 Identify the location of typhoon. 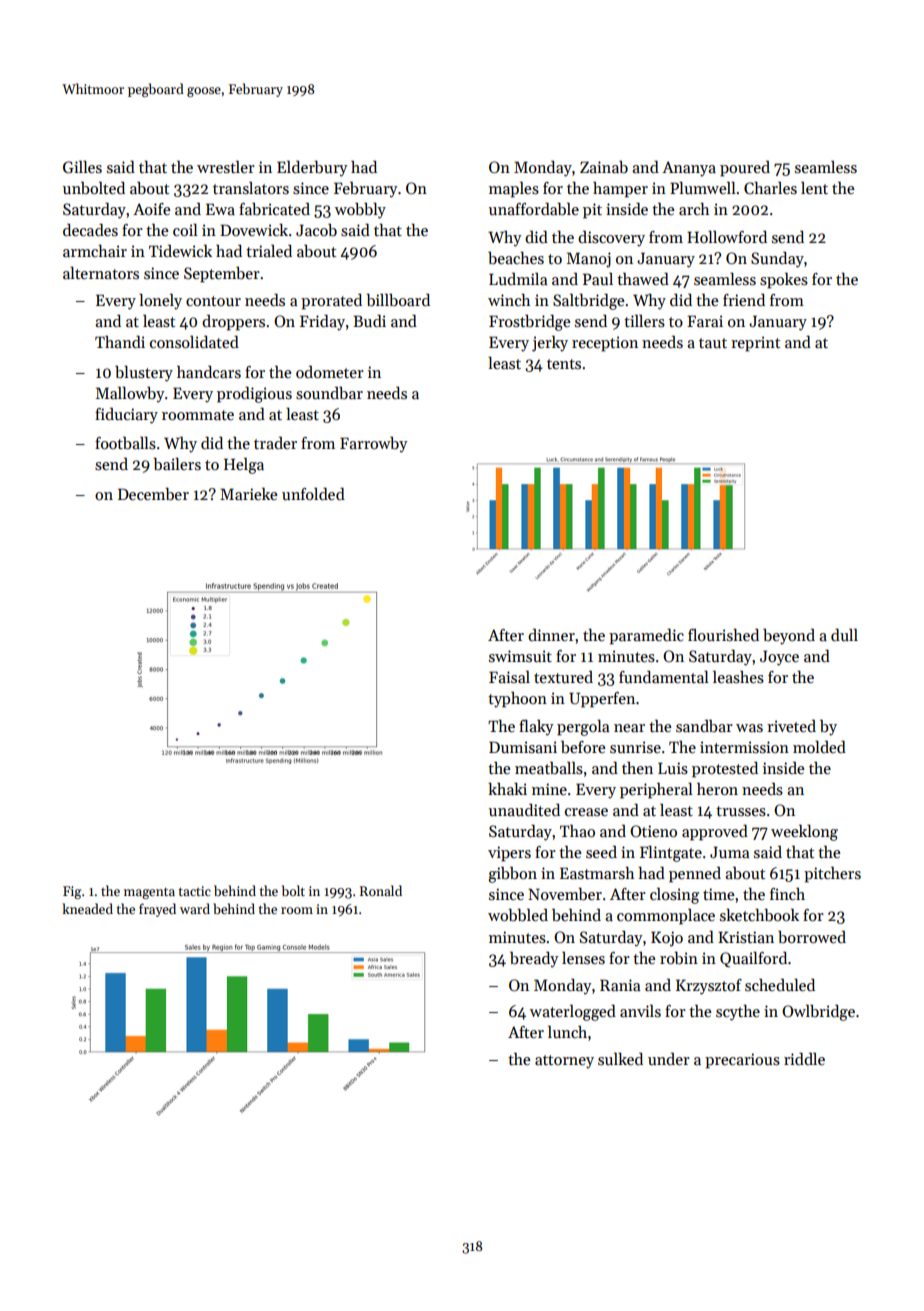
(517, 699).
